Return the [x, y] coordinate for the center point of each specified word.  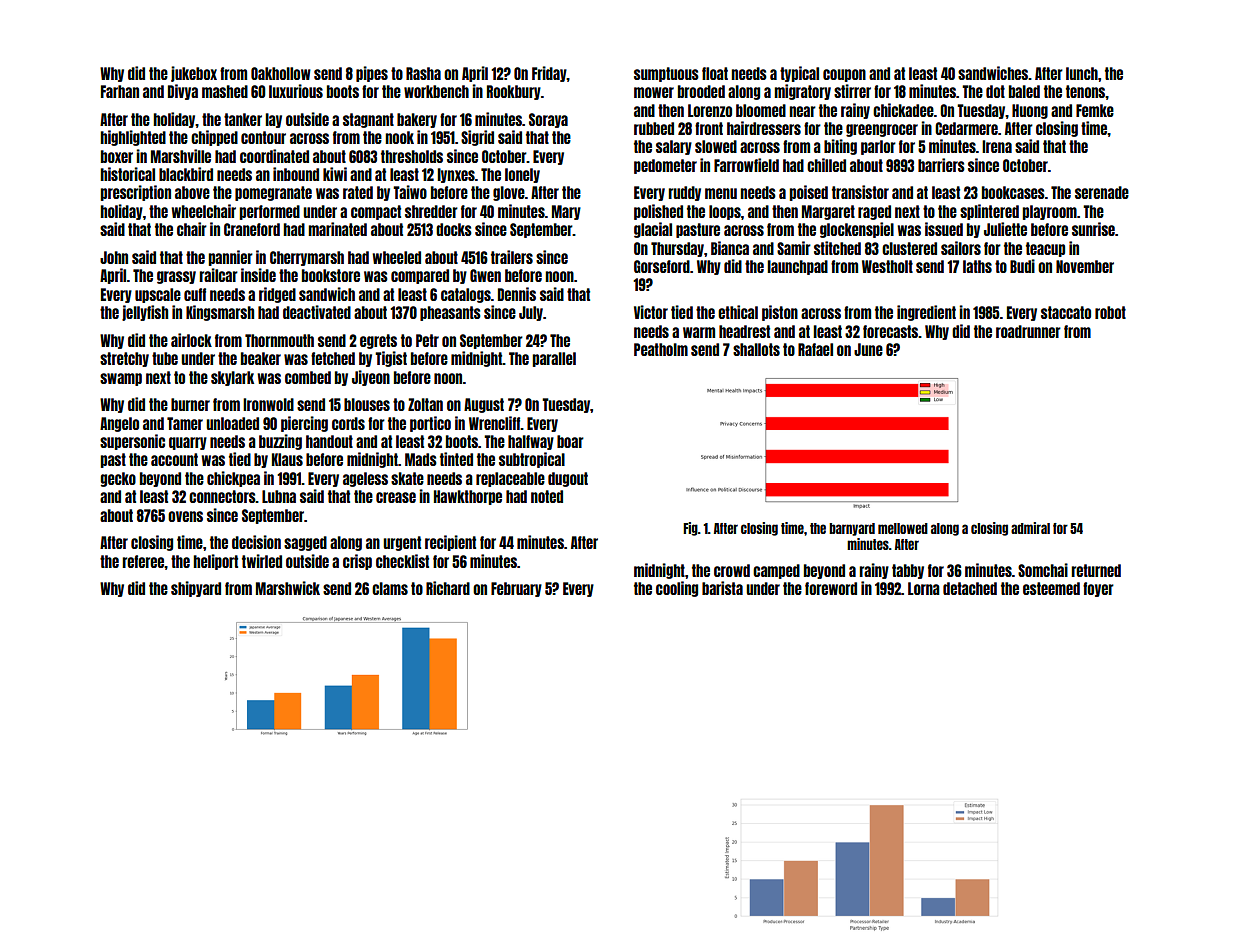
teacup [1045, 249]
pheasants [450, 313]
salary [674, 147]
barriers [941, 165]
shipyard [196, 589]
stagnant [368, 120]
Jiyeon [371, 378]
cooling [677, 589]
